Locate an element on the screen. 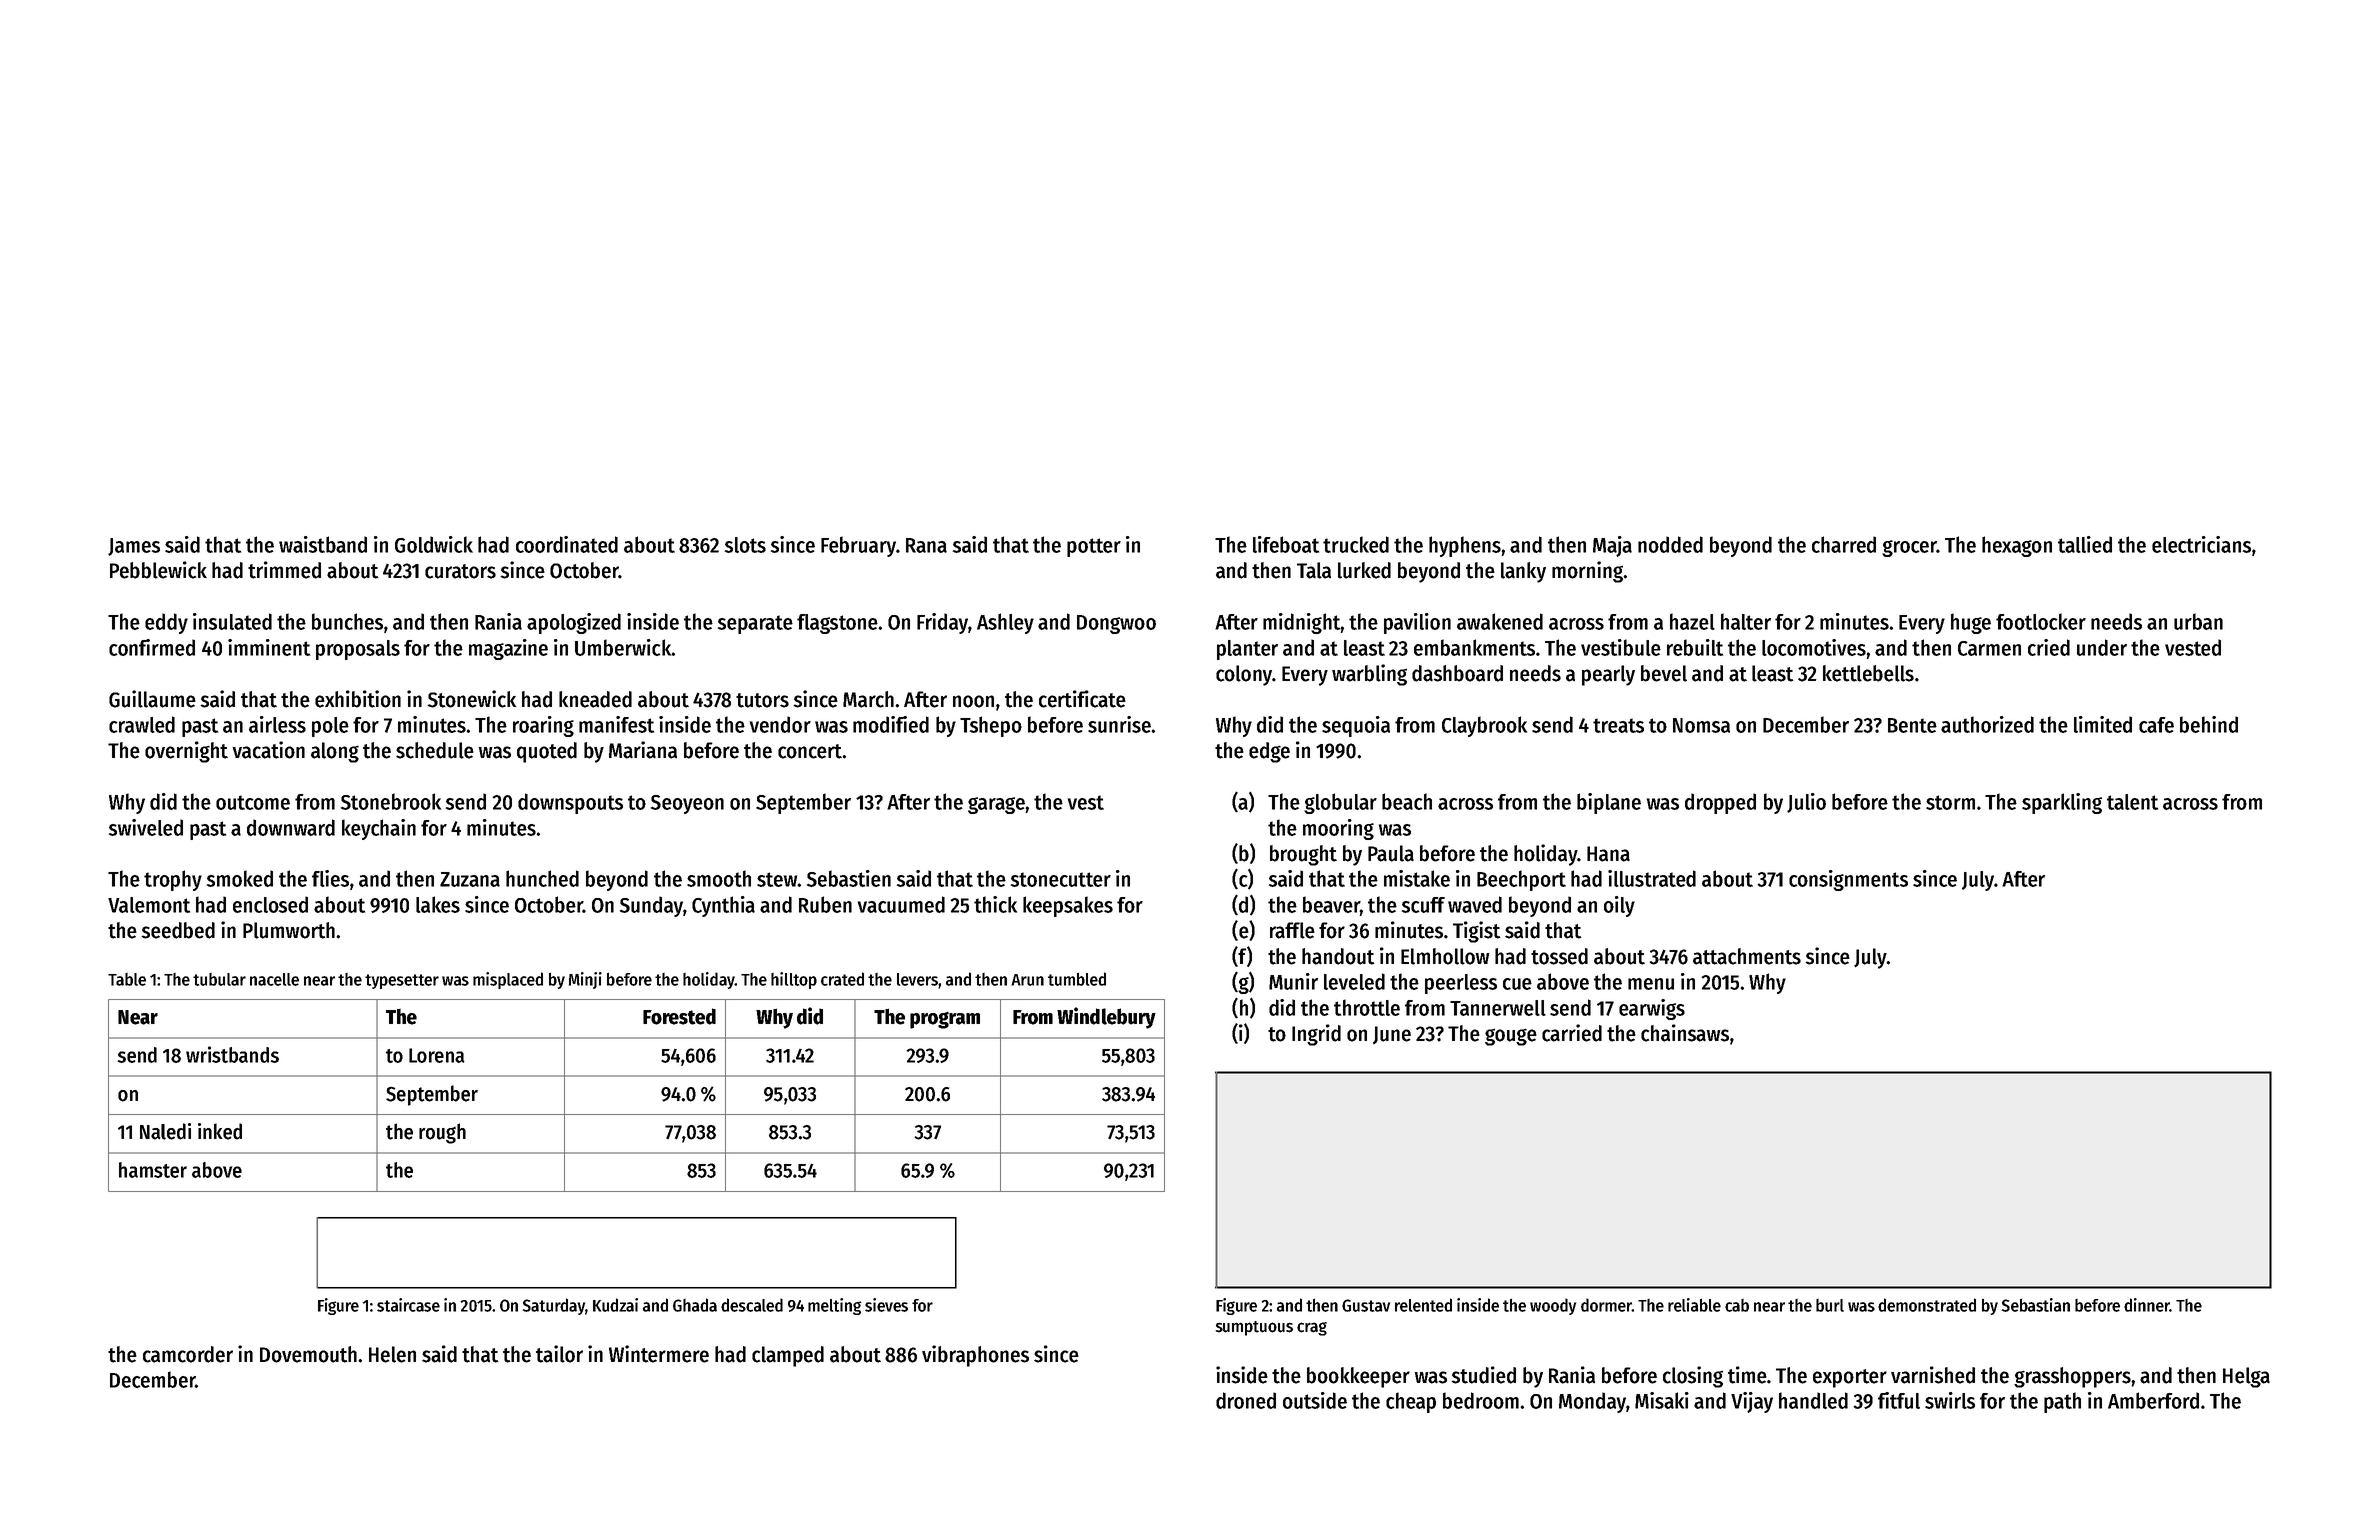  tumbled is located at coordinates (1077, 979).
